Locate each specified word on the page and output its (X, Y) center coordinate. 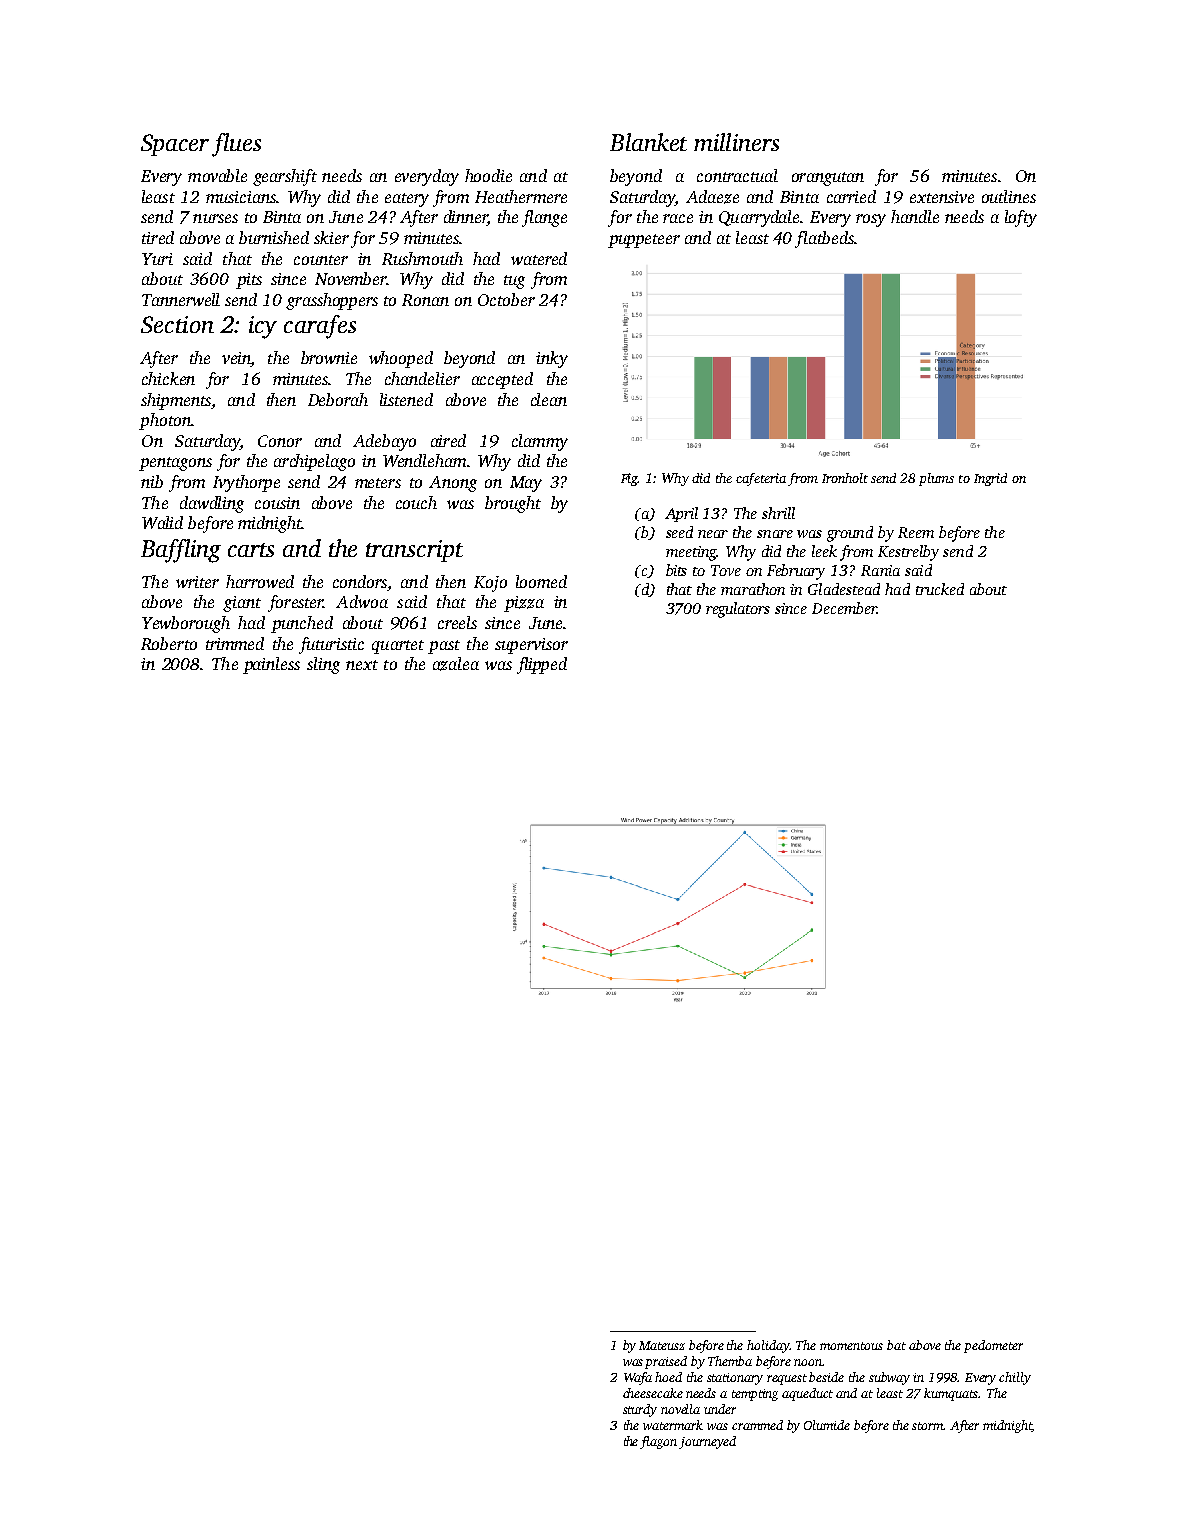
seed (679, 532)
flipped (542, 665)
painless (271, 665)
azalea (456, 664)
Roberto (169, 643)
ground (850, 534)
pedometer (993, 1346)
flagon (658, 1442)
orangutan (828, 179)
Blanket (648, 142)
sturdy (640, 1410)
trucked (940, 589)
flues (236, 145)
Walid (162, 522)
